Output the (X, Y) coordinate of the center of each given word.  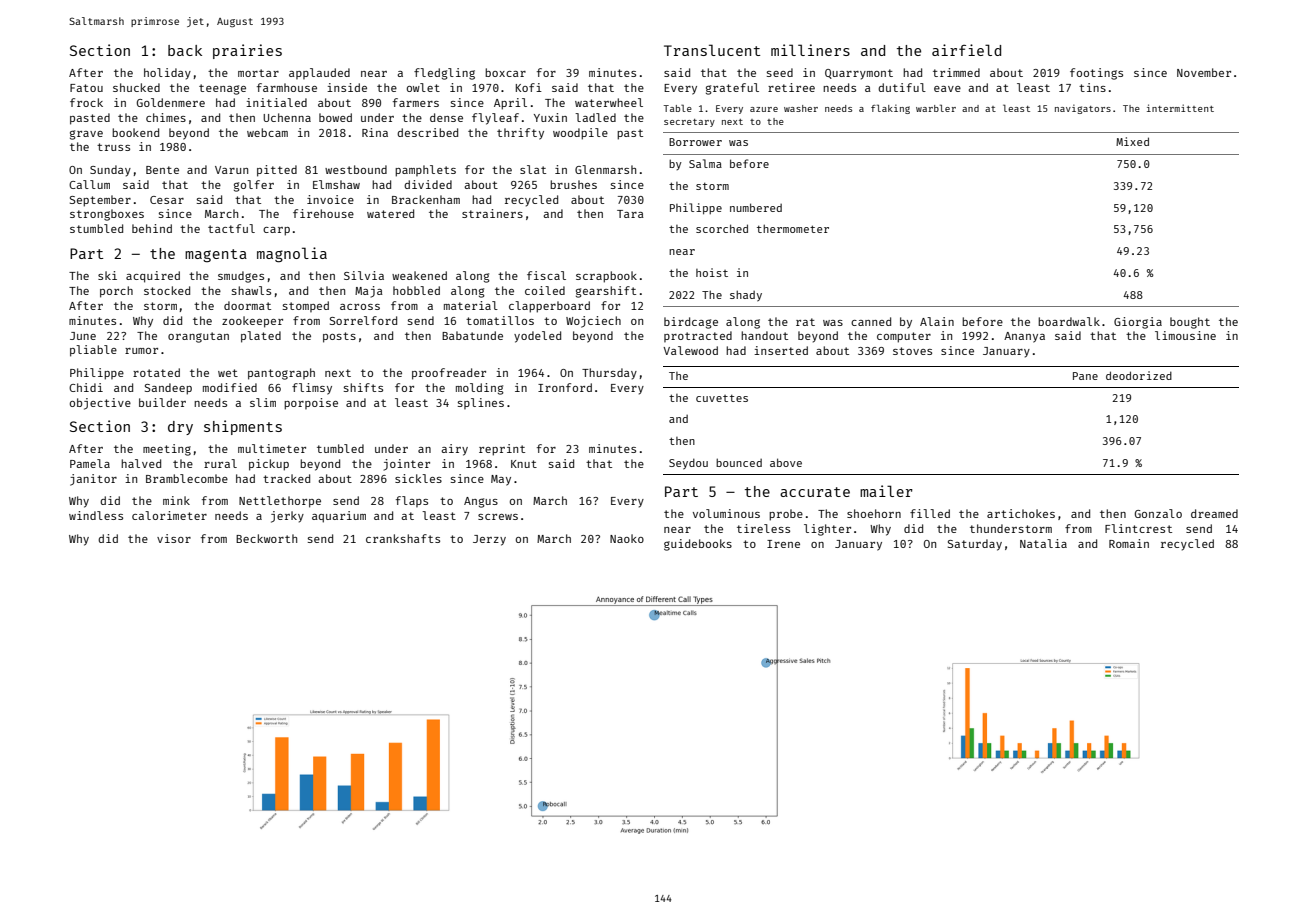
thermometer (793, 228)
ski (107, 275)
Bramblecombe (187, 478)
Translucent (712, 50)
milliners (810, 50)
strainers (492, 213)
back (185, 50)
